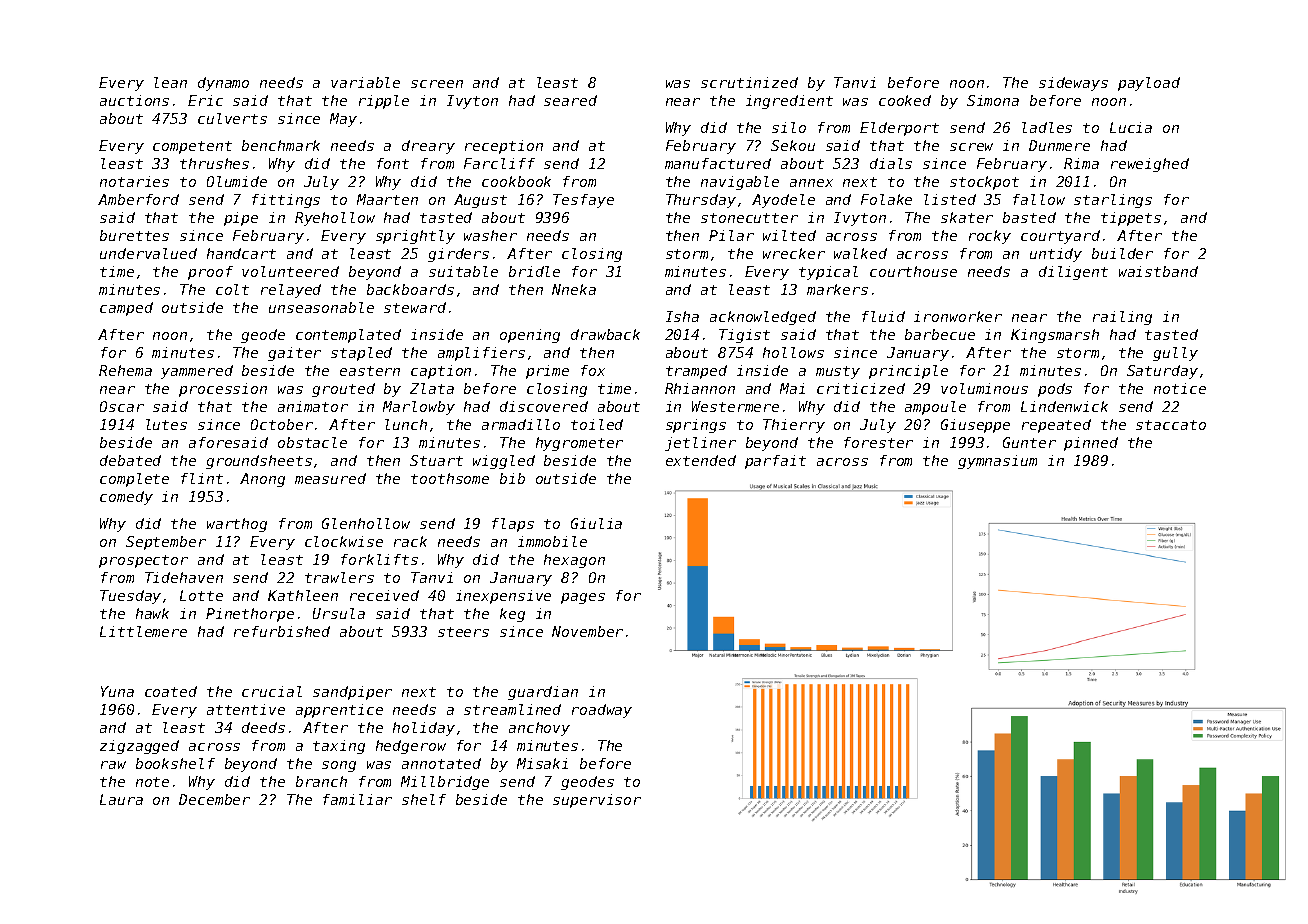 The width and height of the screenshot is (1308, 924). Describe the element at coordinates (794, 253) in the screenshot. I see `wrecker` at that location.
